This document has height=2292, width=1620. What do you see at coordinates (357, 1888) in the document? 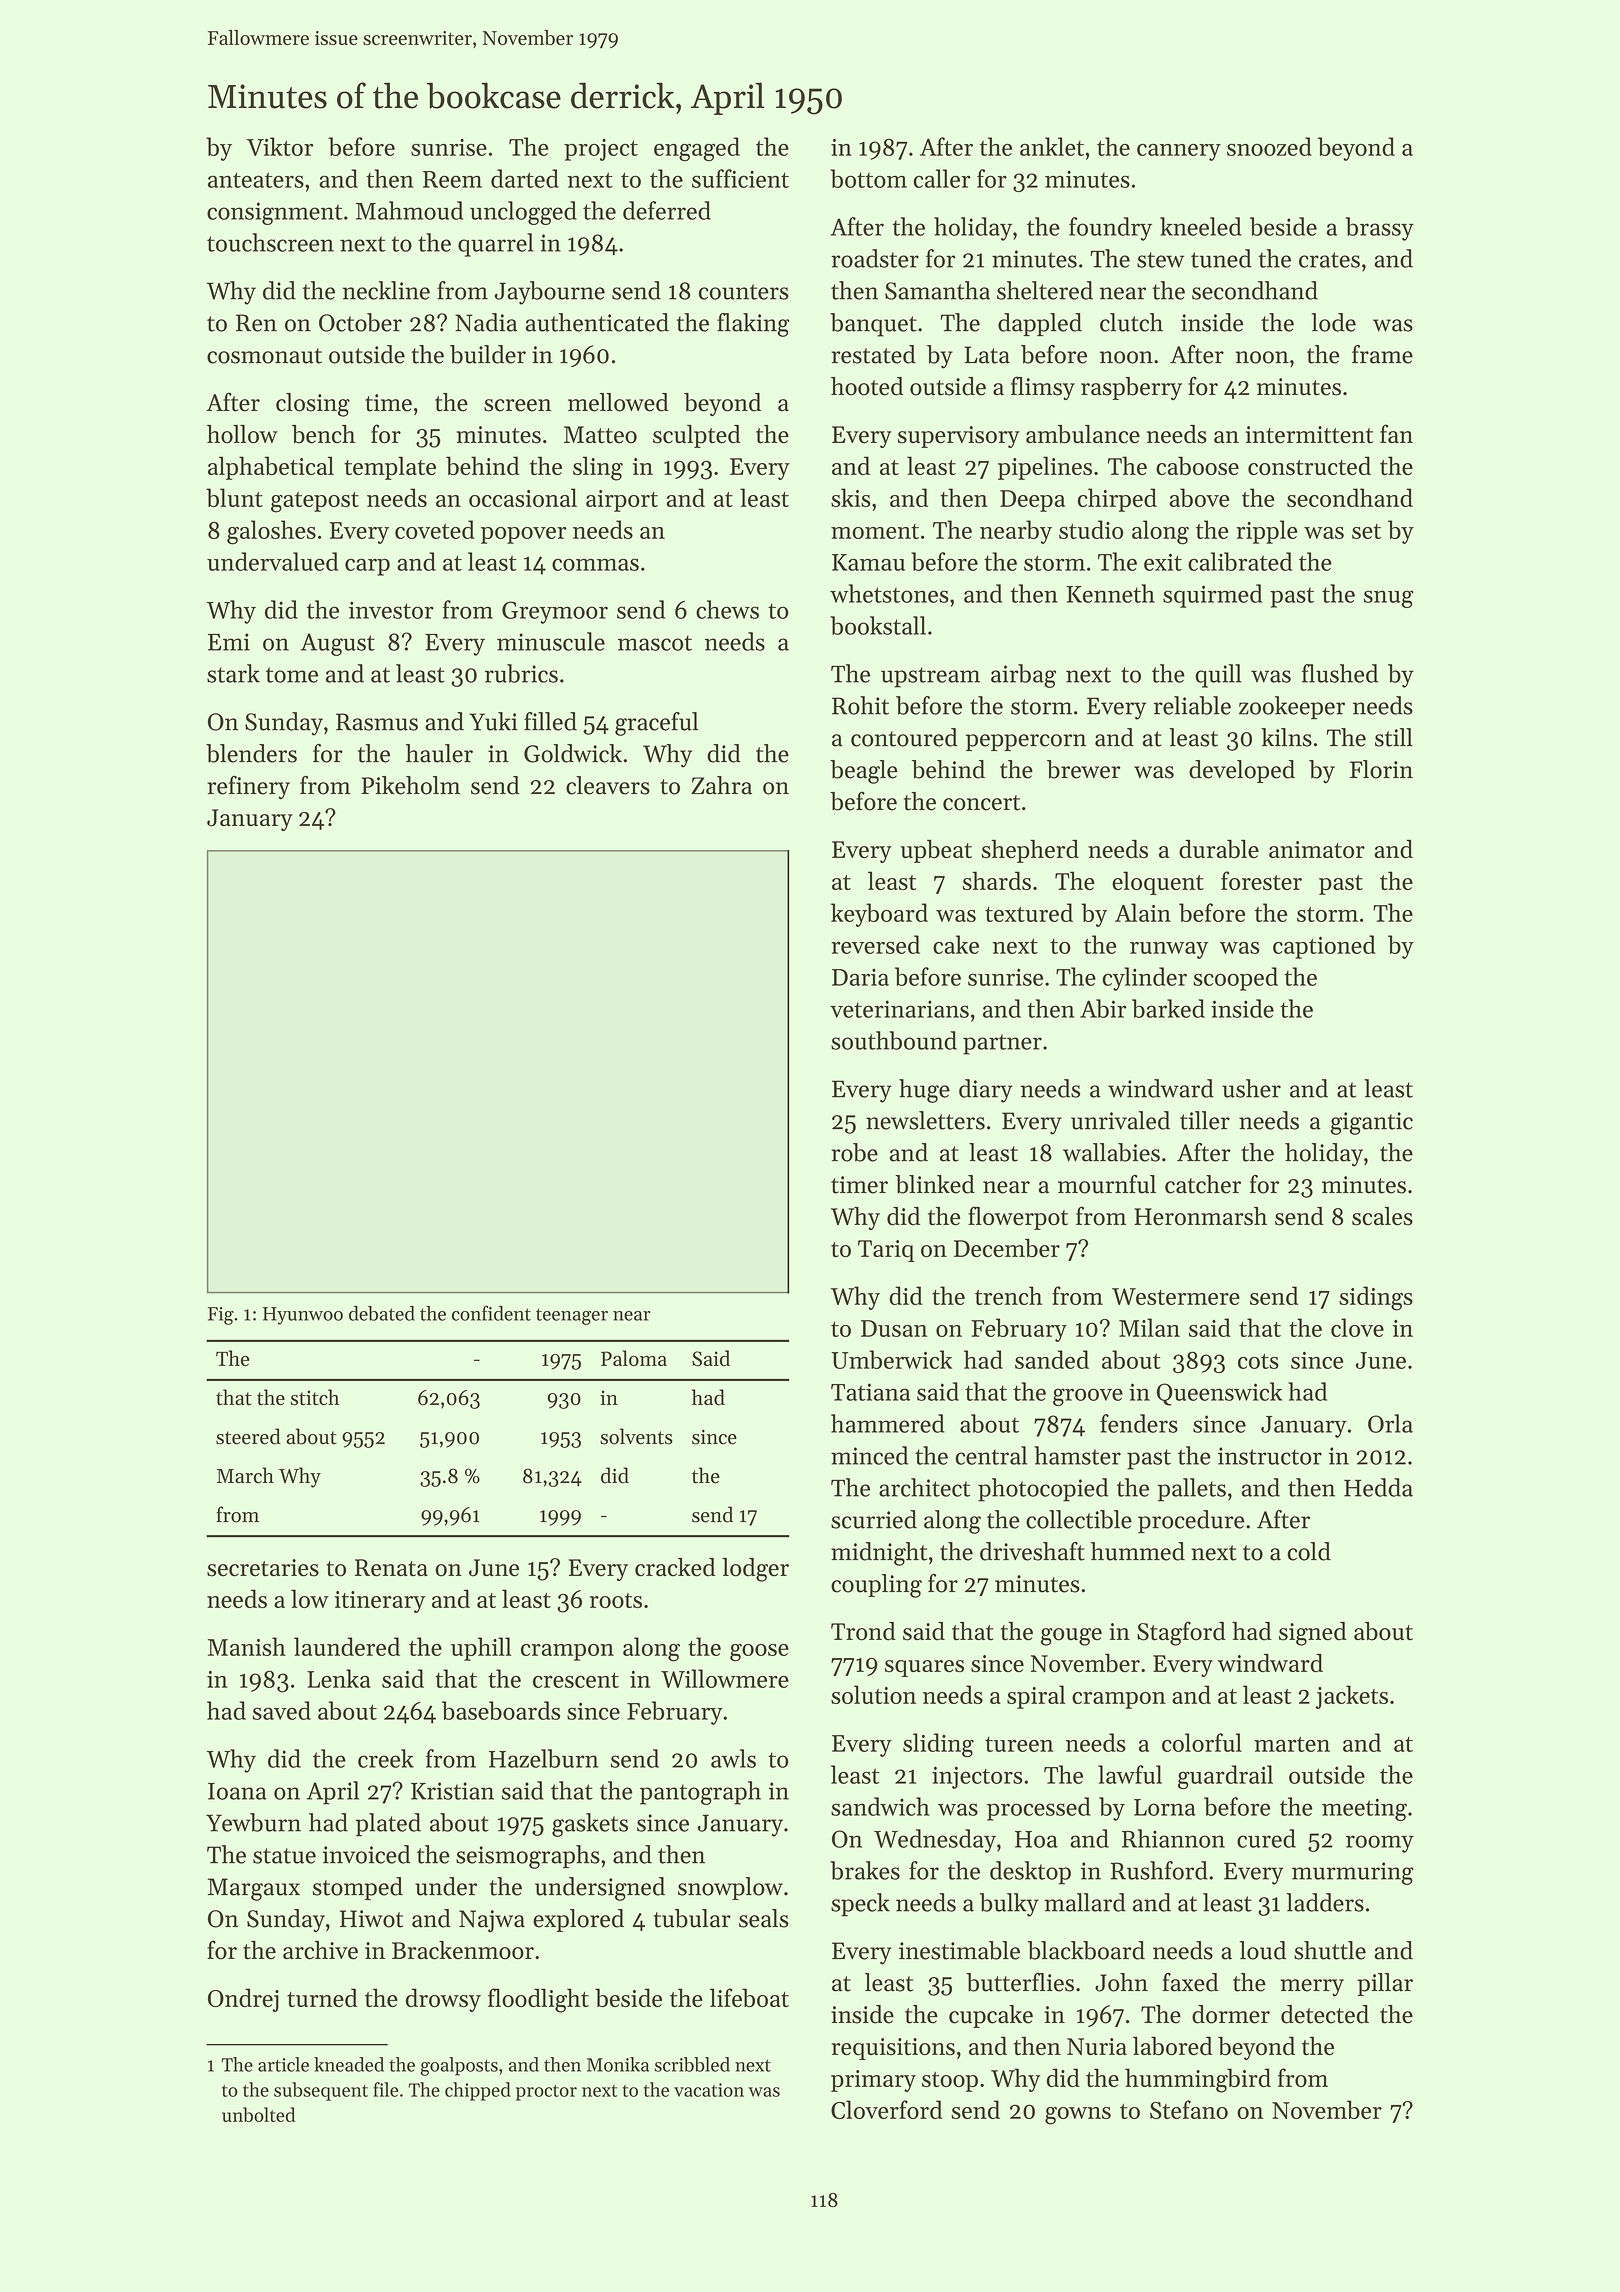
I see `stomped` at bounding box center [357, 1888].
